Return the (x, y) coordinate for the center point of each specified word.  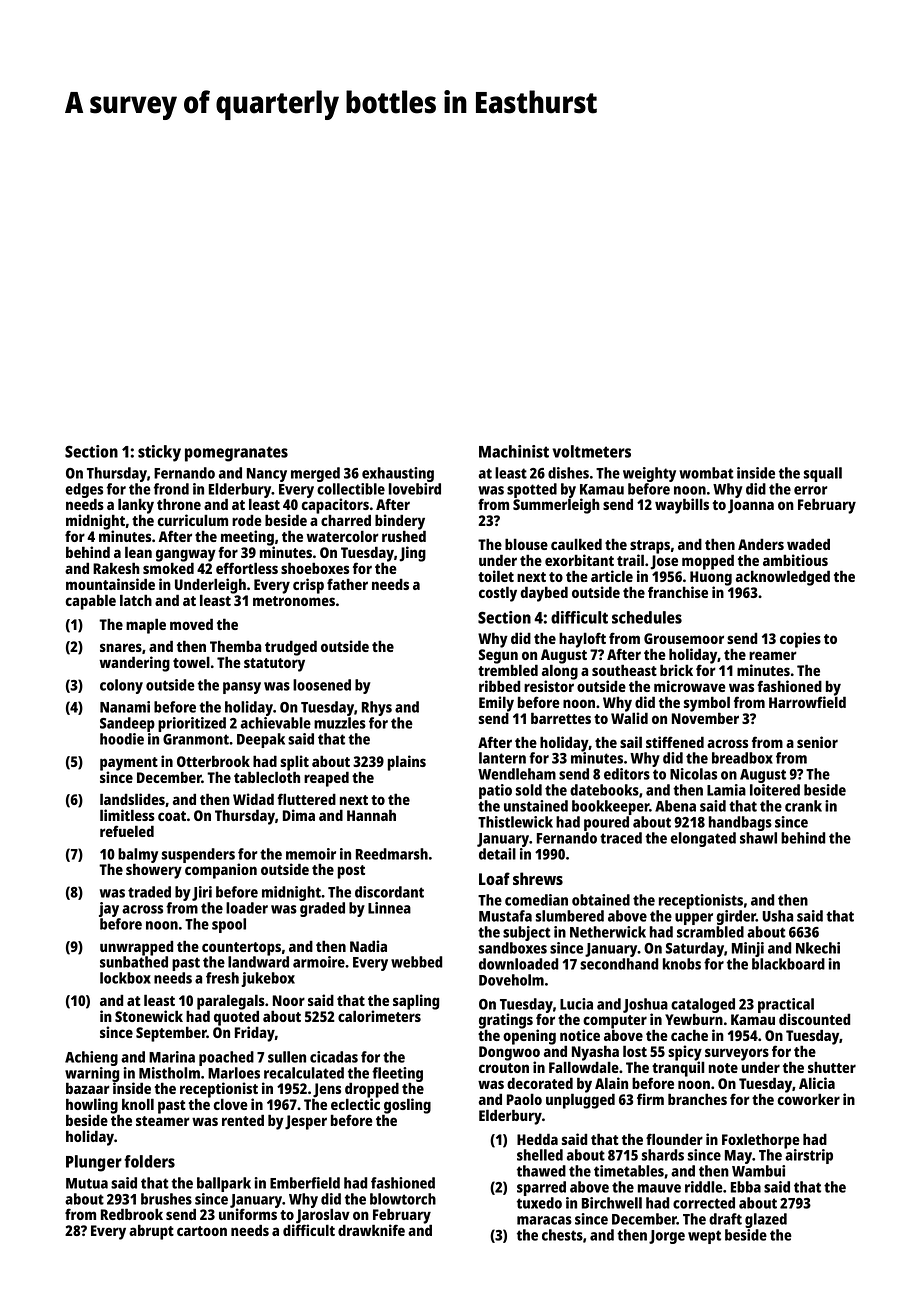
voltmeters (591, 451)
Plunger (94, 1163)
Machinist (514, 451)
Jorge (667, 1237)
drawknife (371, 1230)
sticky (159, 453)
